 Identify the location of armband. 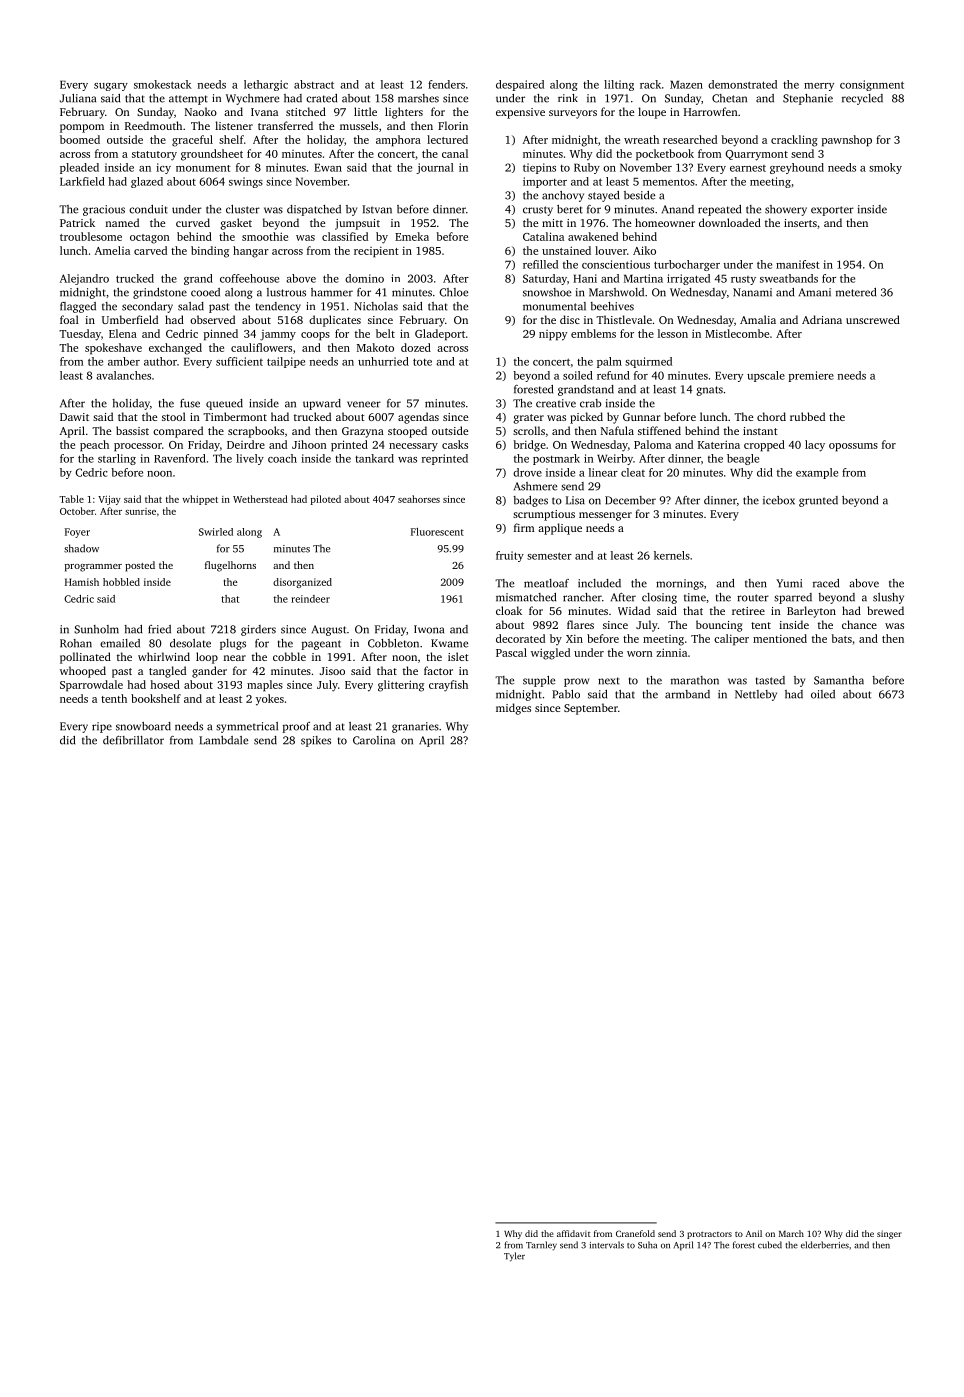
(687, 694).
